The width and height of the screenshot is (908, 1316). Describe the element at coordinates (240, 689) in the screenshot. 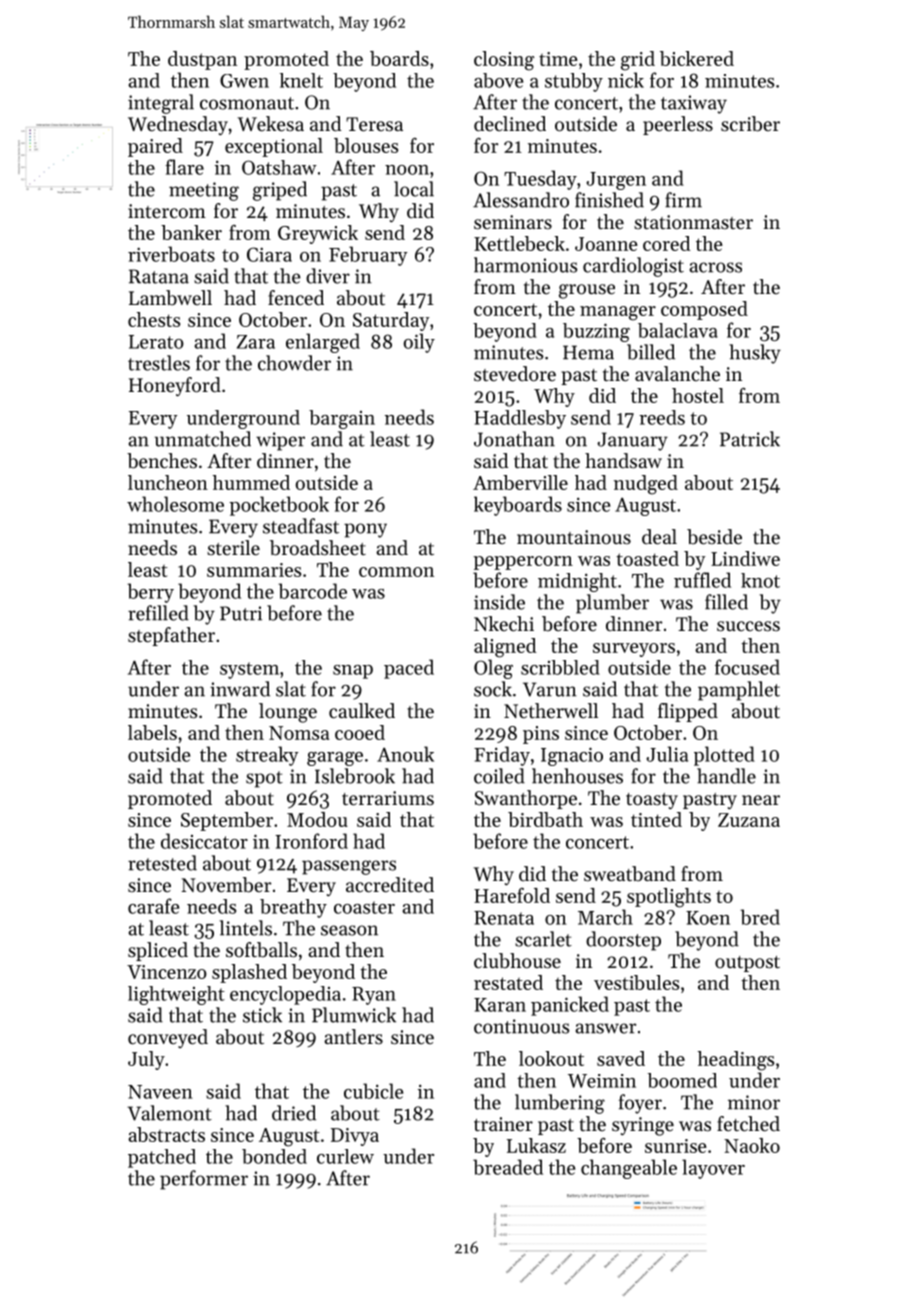

I see `inward` at that location.
